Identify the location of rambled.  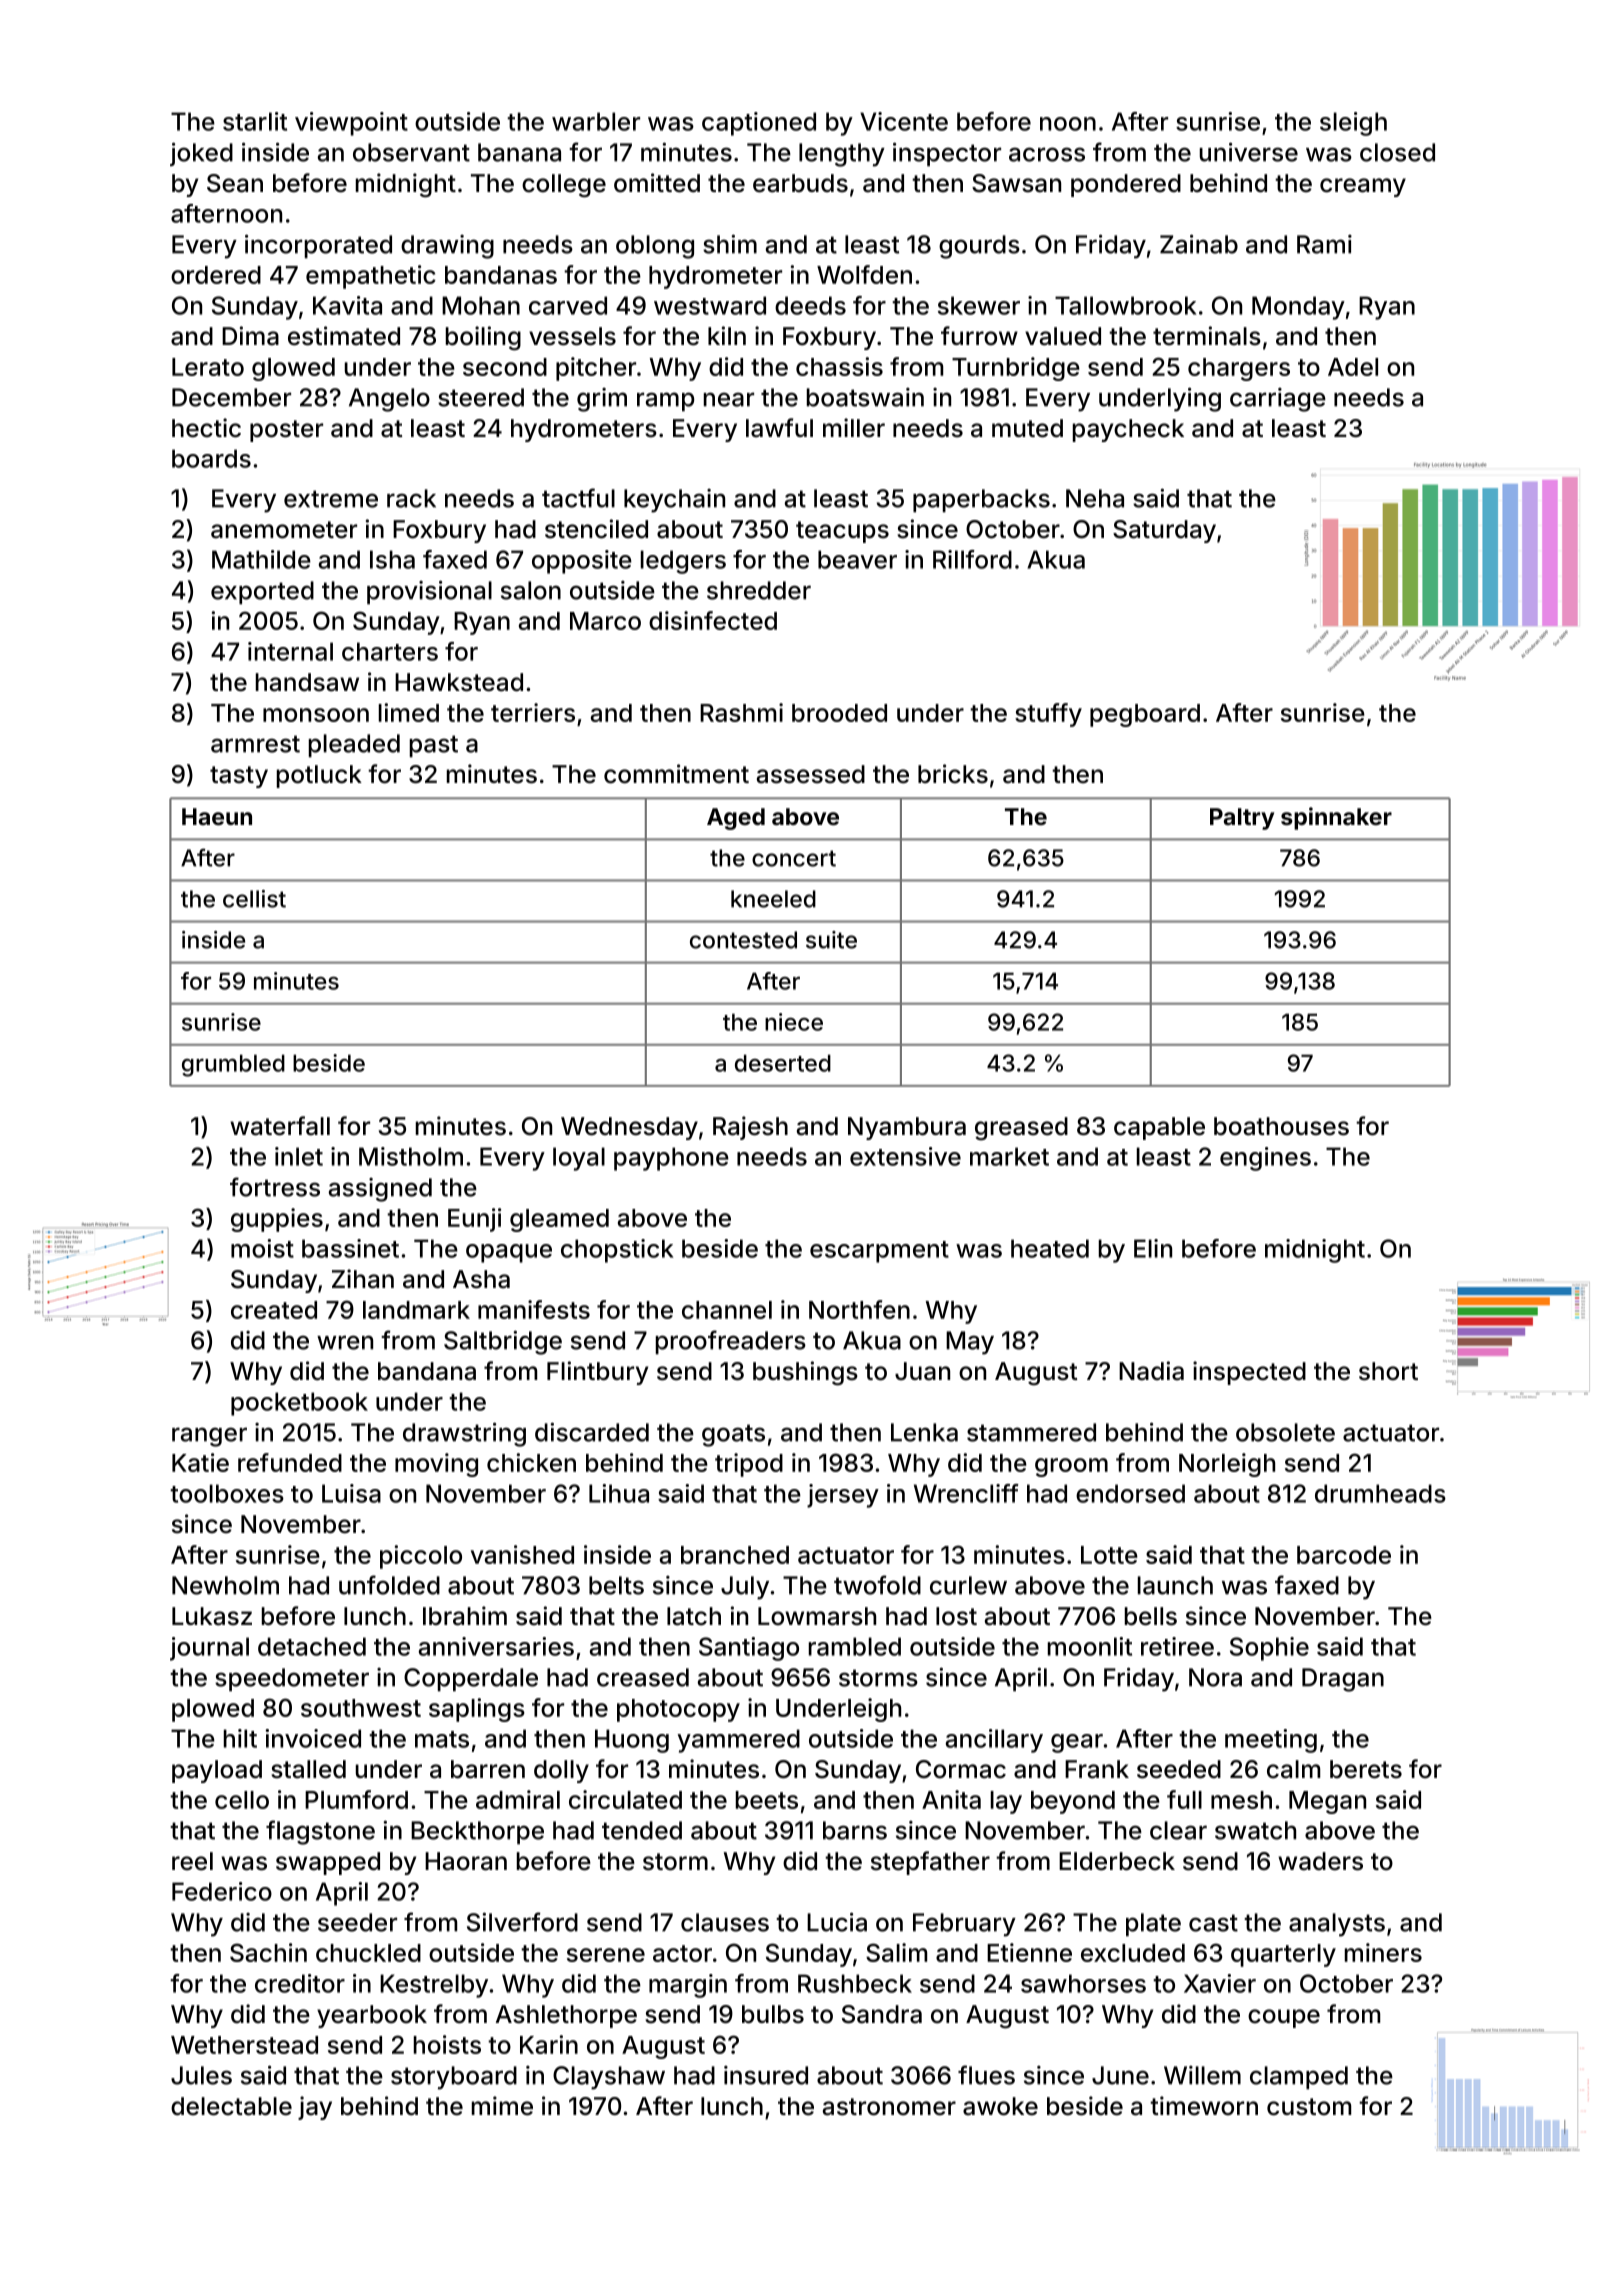
(855, 1646).
